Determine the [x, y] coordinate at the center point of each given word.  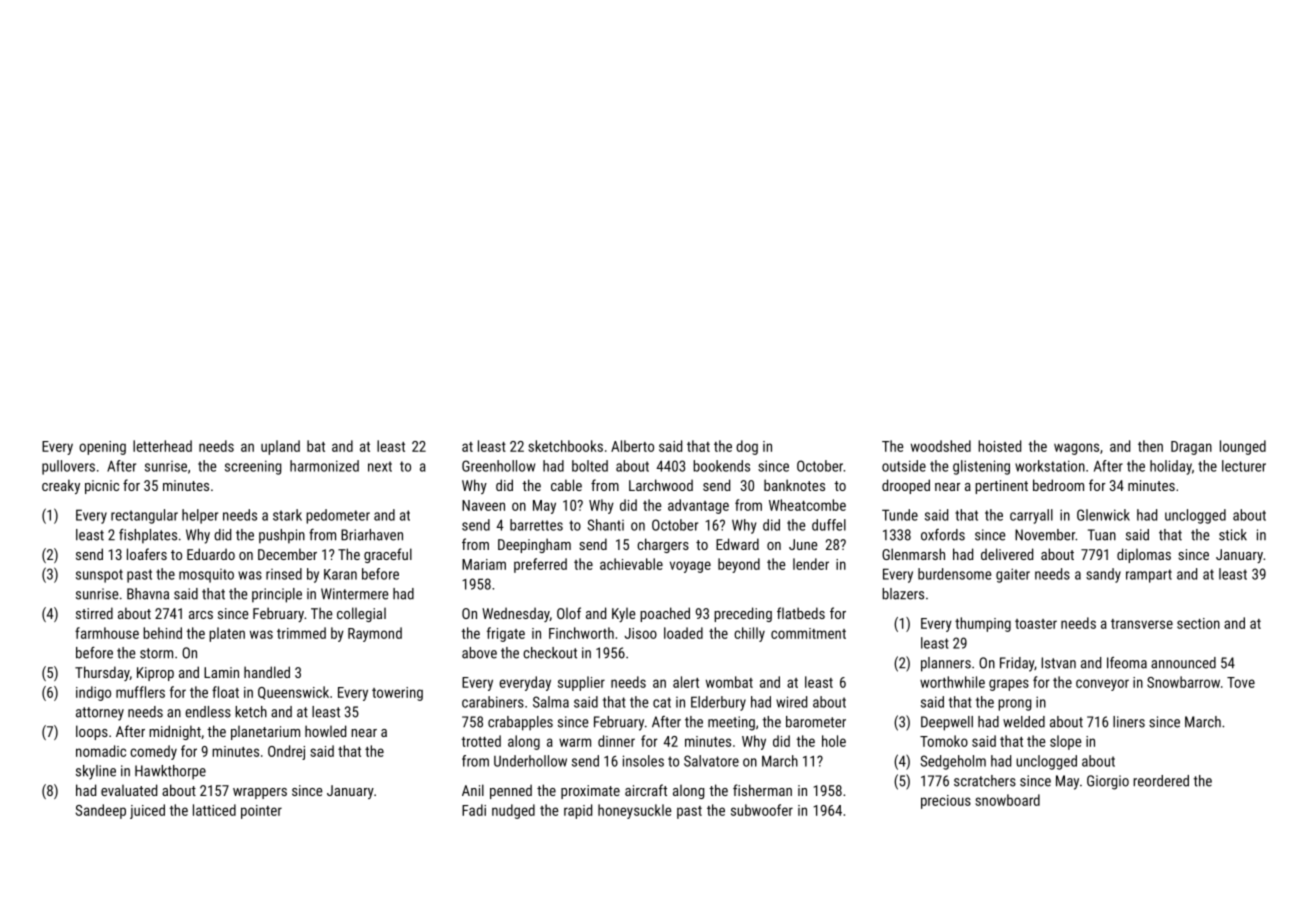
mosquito [206, 576]
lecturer [1244, 466]
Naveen [483, 505]
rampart [1149, 576]
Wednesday [516, 614]
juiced [147, 811]
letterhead [162, 446]
